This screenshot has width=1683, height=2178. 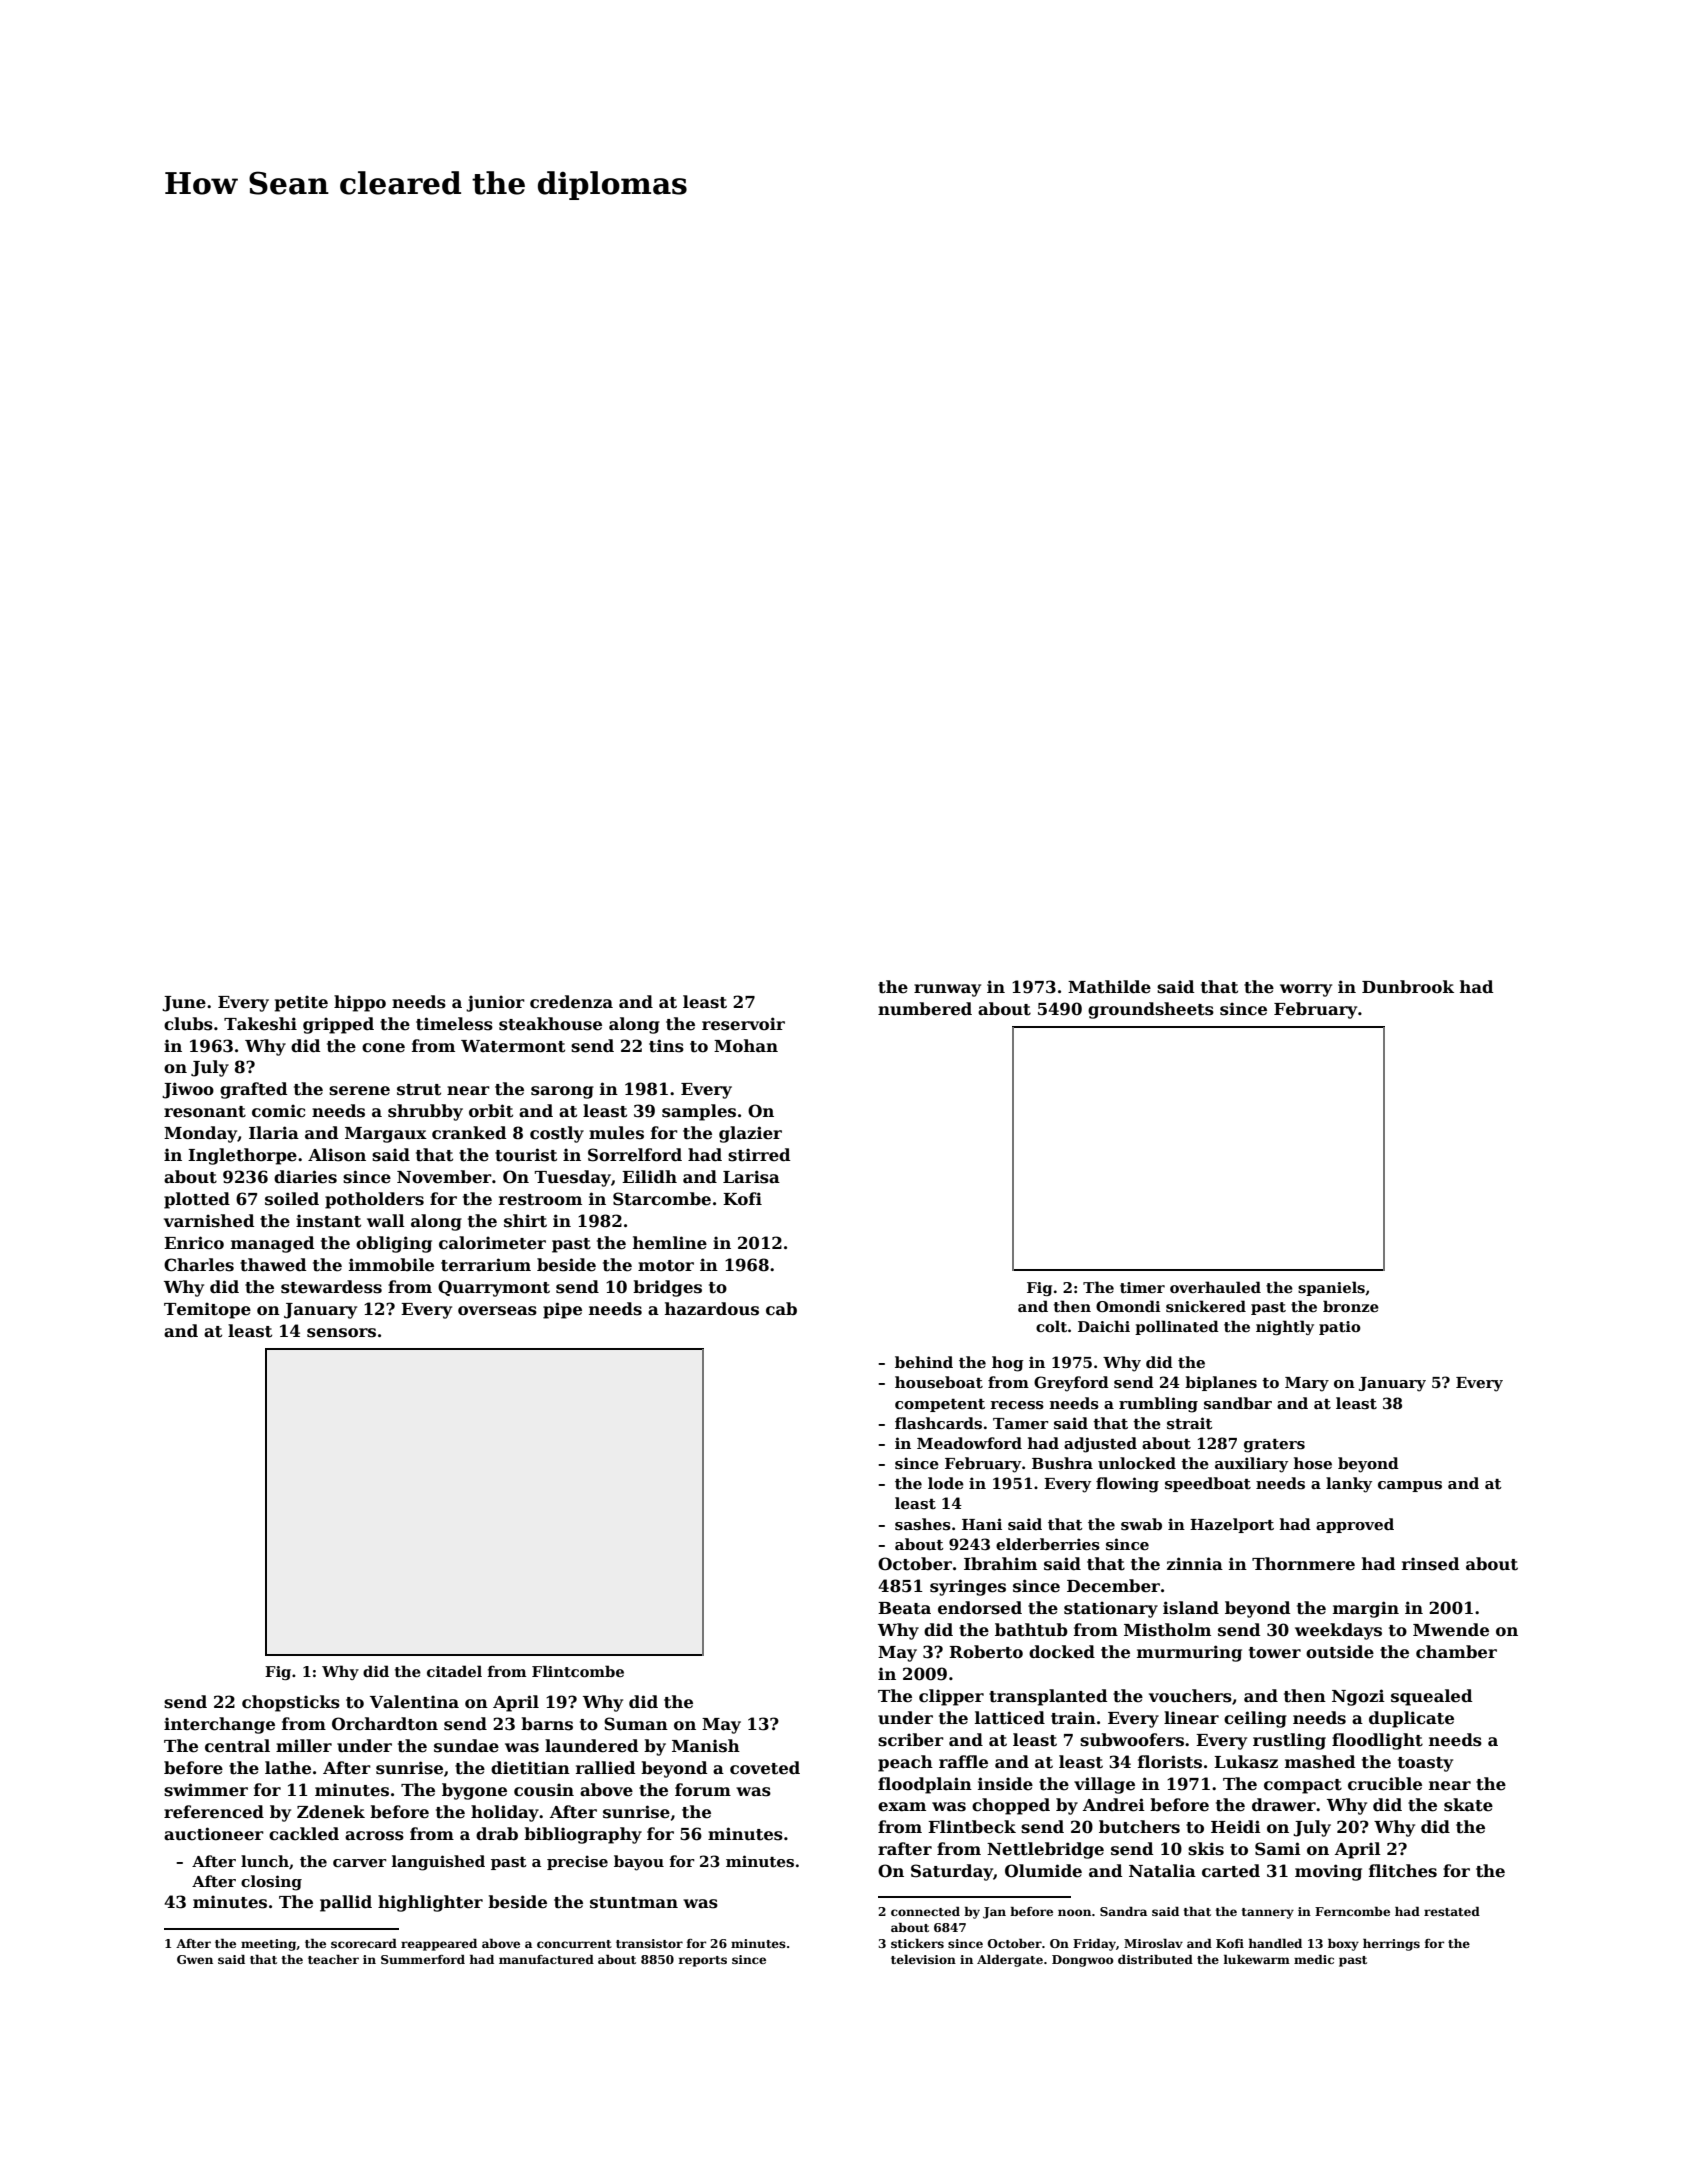 What do you see at coordinates (301, 1003) in the screenshot?
I see `petite` at bounding box center [301, 1003].
